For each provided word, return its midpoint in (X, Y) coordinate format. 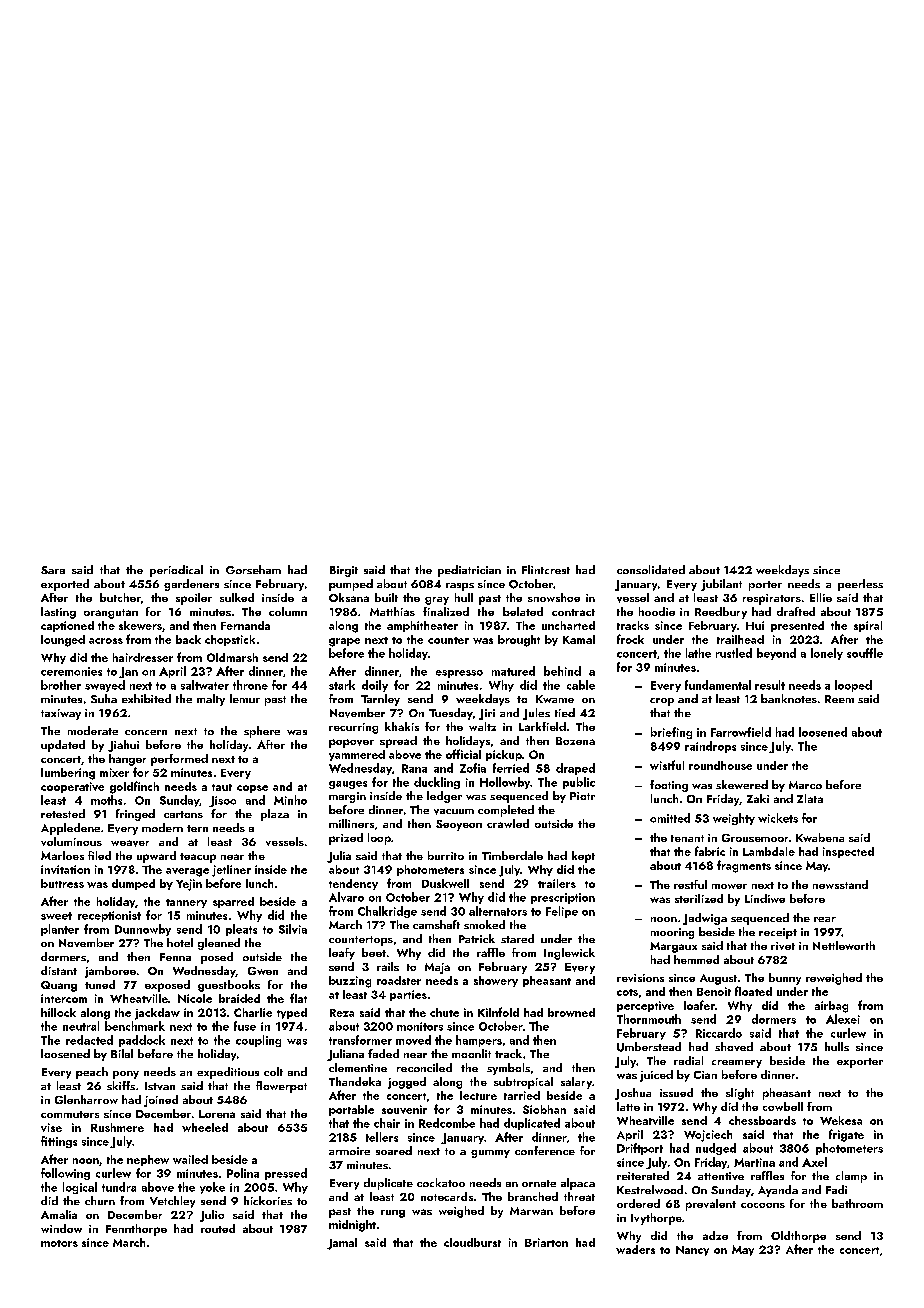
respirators (772, 599)
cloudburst (472, 1242)
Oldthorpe (798, 1237)
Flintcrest (546, 569)
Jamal (342, 1244)
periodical (176, 571)
